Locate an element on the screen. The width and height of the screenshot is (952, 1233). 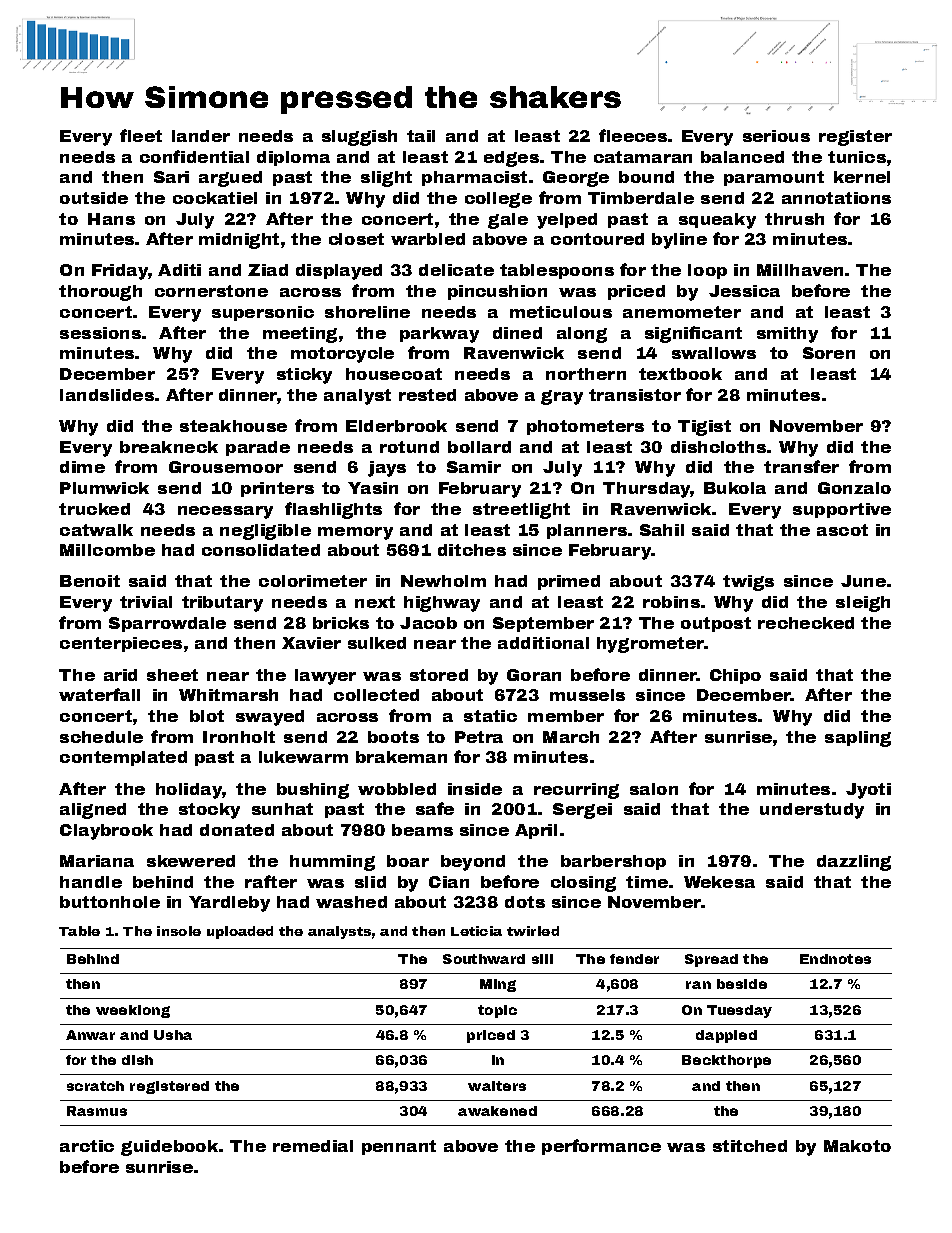
Sari is located at coordinates (171, 177).
